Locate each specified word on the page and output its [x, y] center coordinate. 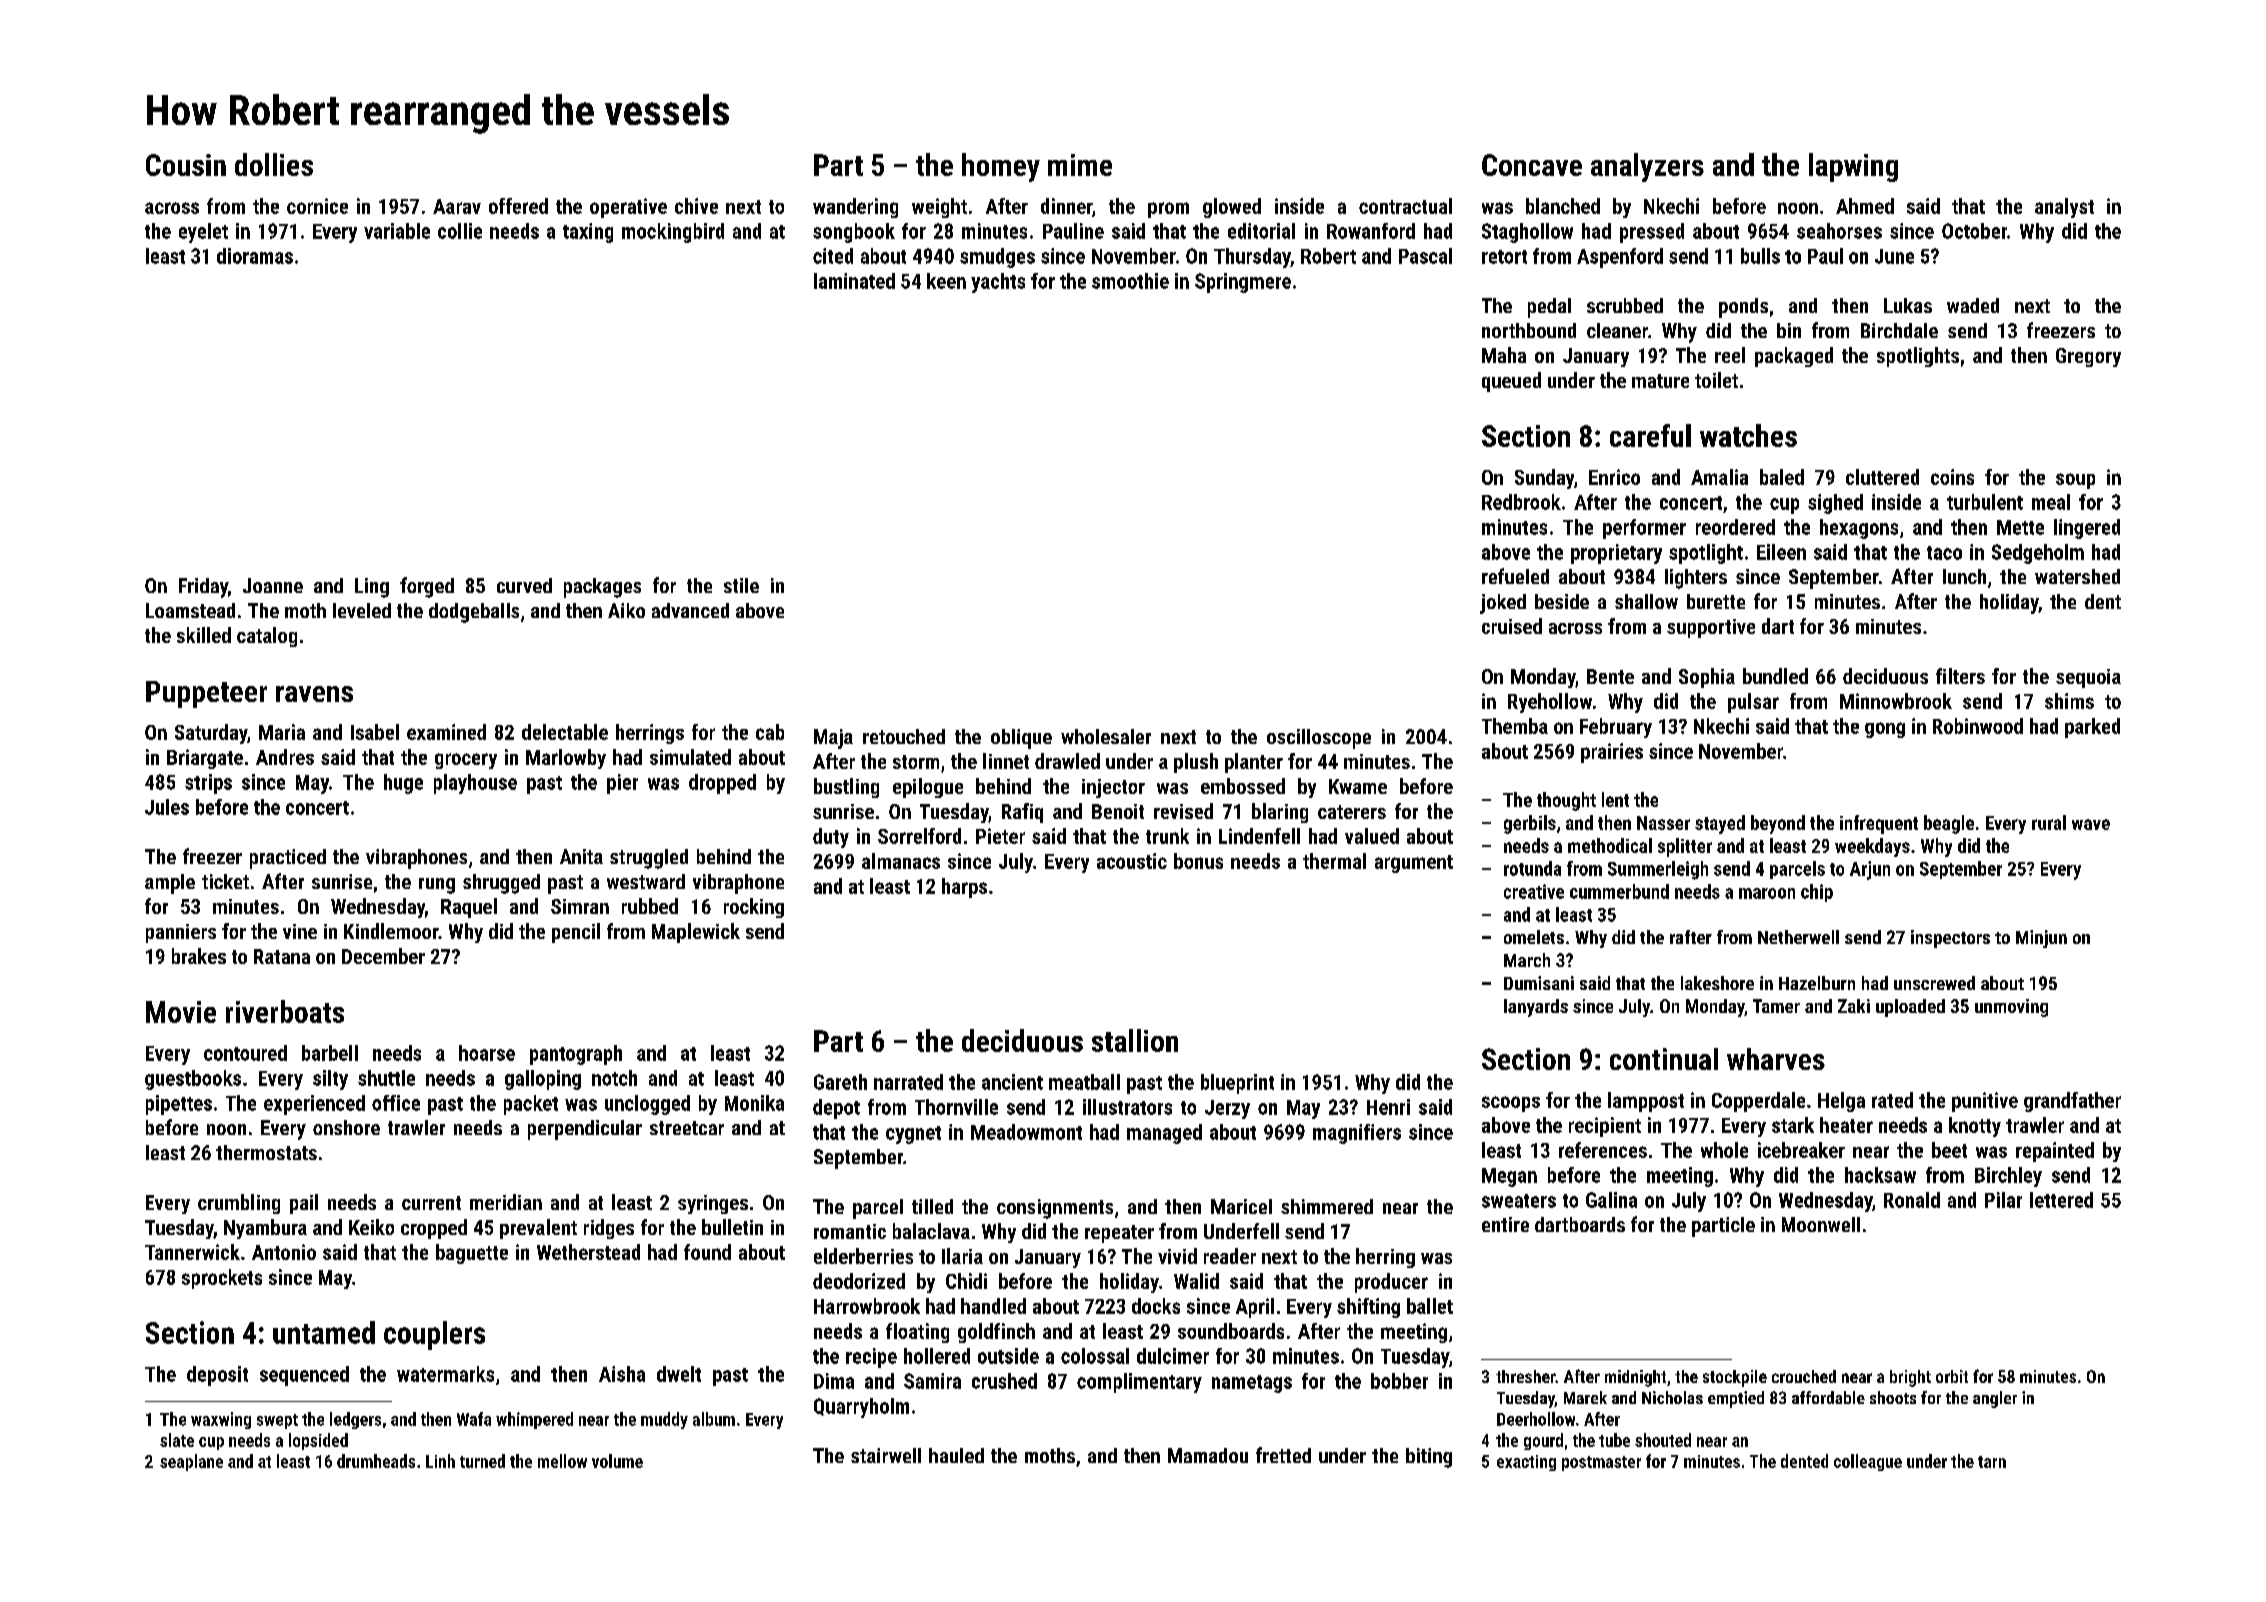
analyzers [1647, 167]
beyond [1778, 824]
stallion [1135, 1040]
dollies [274, 164]
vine [300, 931]
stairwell [886, 1455]
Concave [1532, 165]
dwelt [679, 1374]
